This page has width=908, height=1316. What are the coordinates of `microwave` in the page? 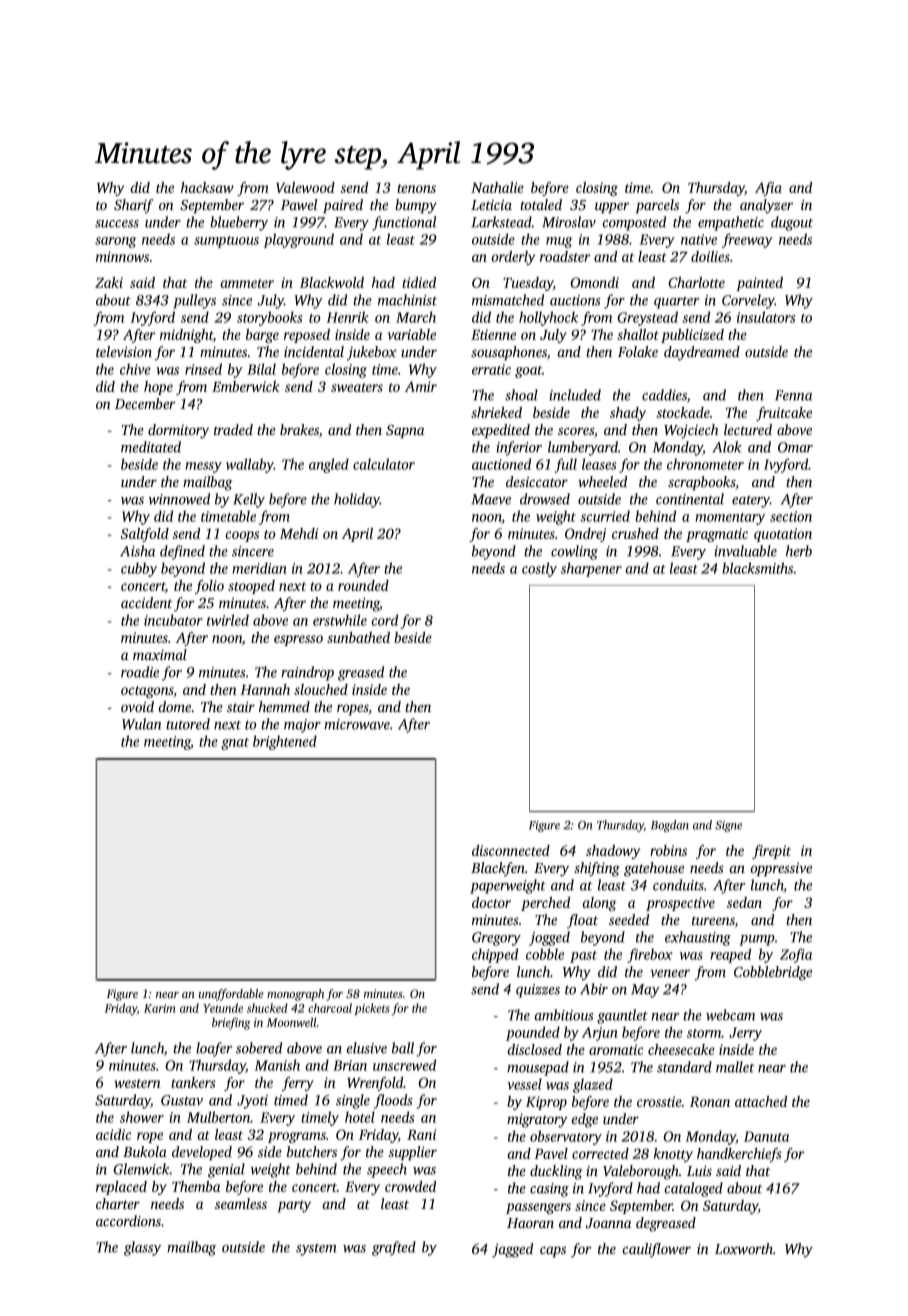 It's located at (357, 724).
